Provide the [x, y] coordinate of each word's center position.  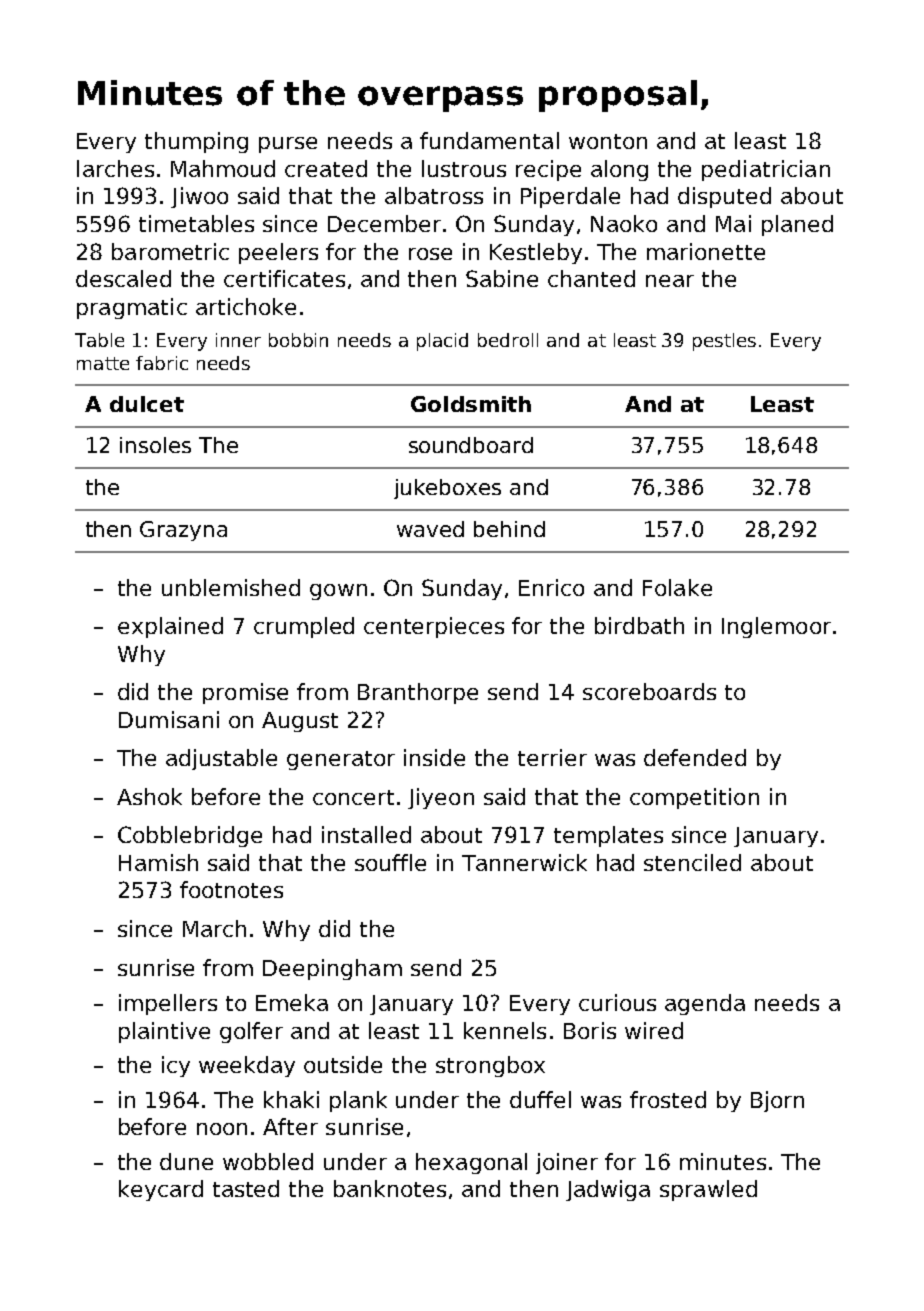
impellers [168, 1004]
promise [245, 693]
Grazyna [183, 531]
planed [797, 225]
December [384, 223]
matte [103, 363]
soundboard [471, 445]
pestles [724, 342]
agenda [705, 1004]
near [670, 281]
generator [341, 760]
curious [617, 1002]
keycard [161, 1190]
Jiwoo [199, 197]
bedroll [508, 340]
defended [695, 757]
